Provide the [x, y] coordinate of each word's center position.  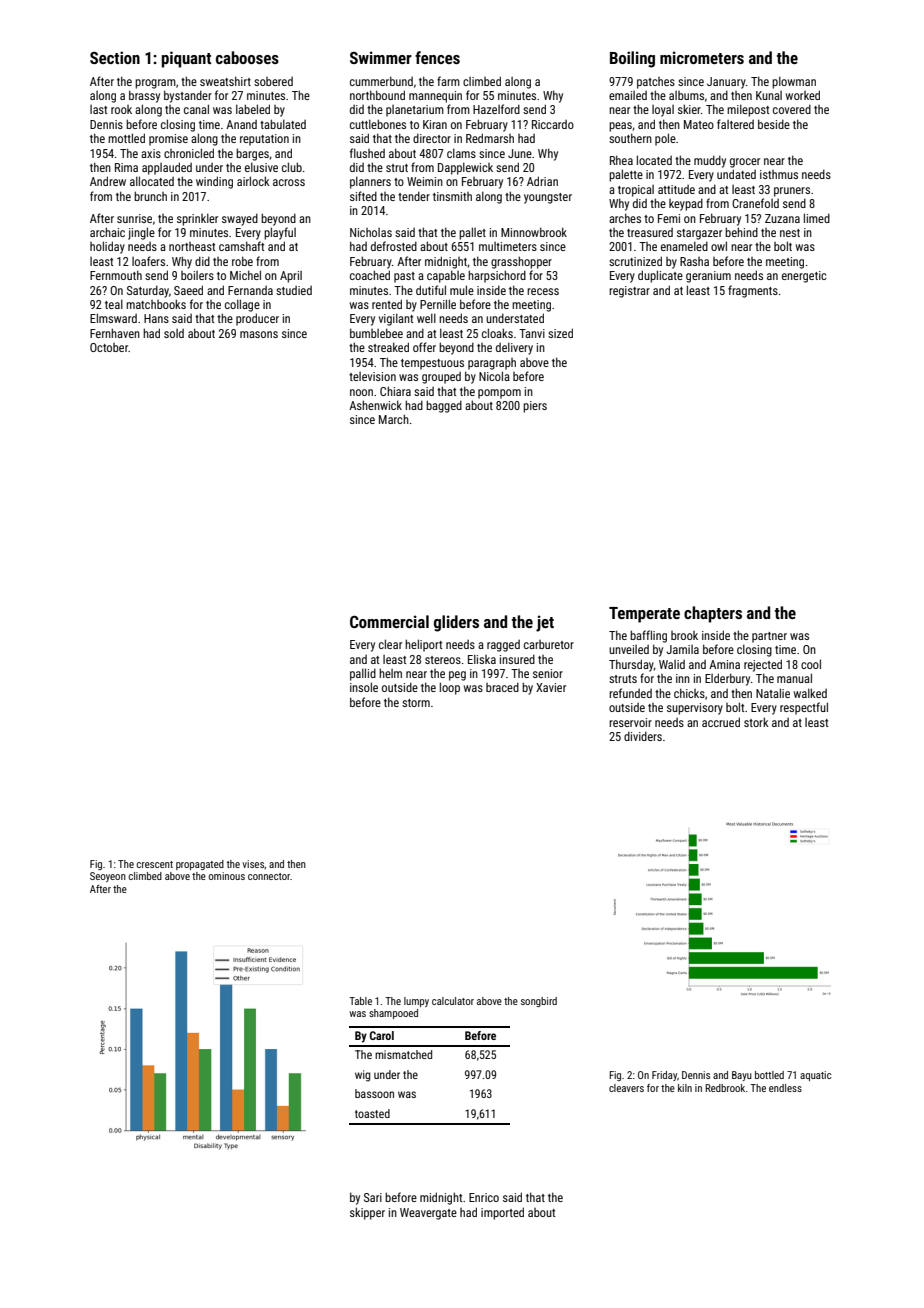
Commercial [389, 621]
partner [769, 637]
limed [817, 218]
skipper [367, 1213]
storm [416, 703]
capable [446, 276]
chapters [713, 614]
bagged [444, 406]
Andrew [108, 181]
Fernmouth [116, 275]
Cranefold [755, 203]
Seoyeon [108, 877]
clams [461, 153]
